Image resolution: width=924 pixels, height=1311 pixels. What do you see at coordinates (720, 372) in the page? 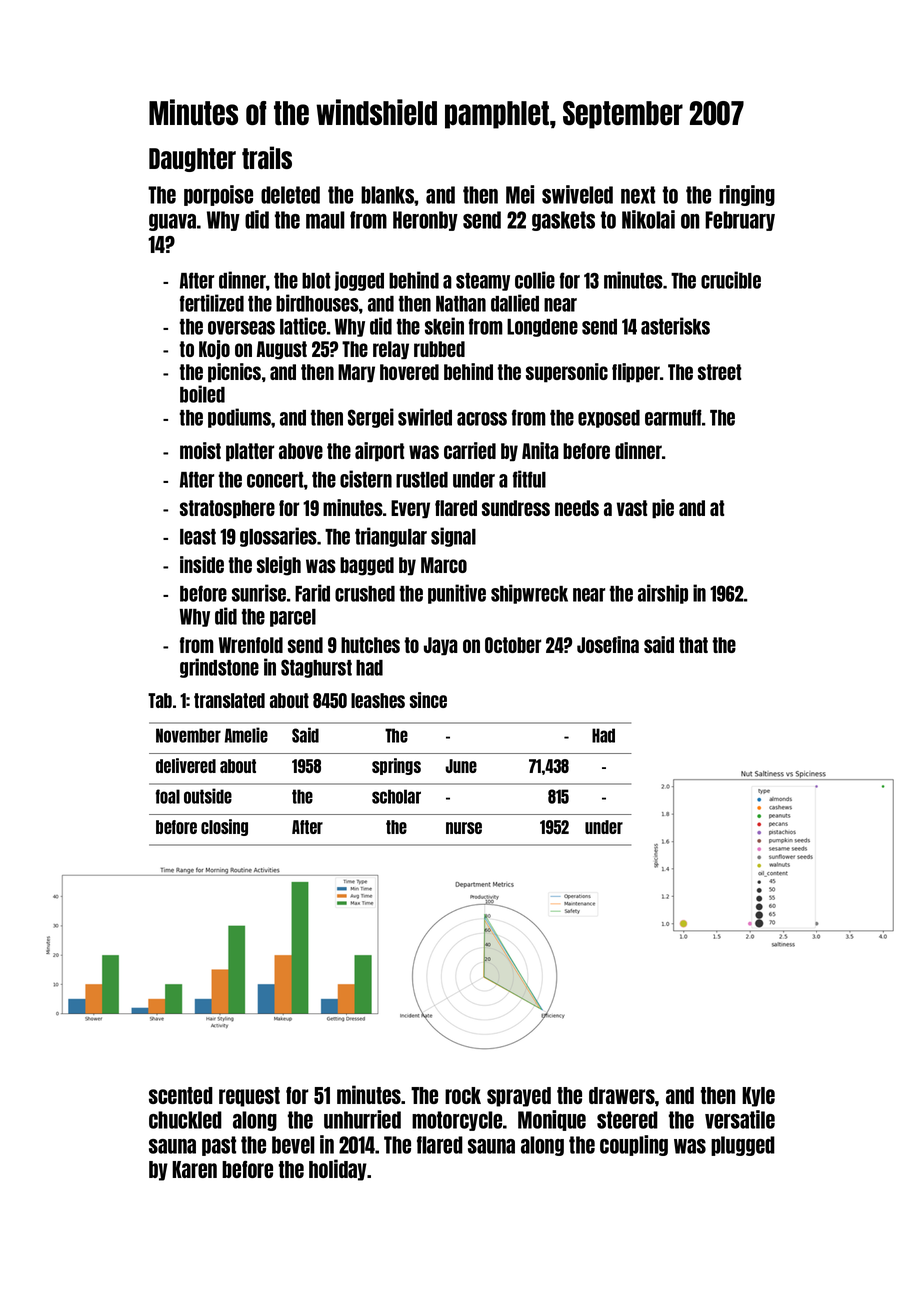
I see `street` at bounding box center [720, 372].
